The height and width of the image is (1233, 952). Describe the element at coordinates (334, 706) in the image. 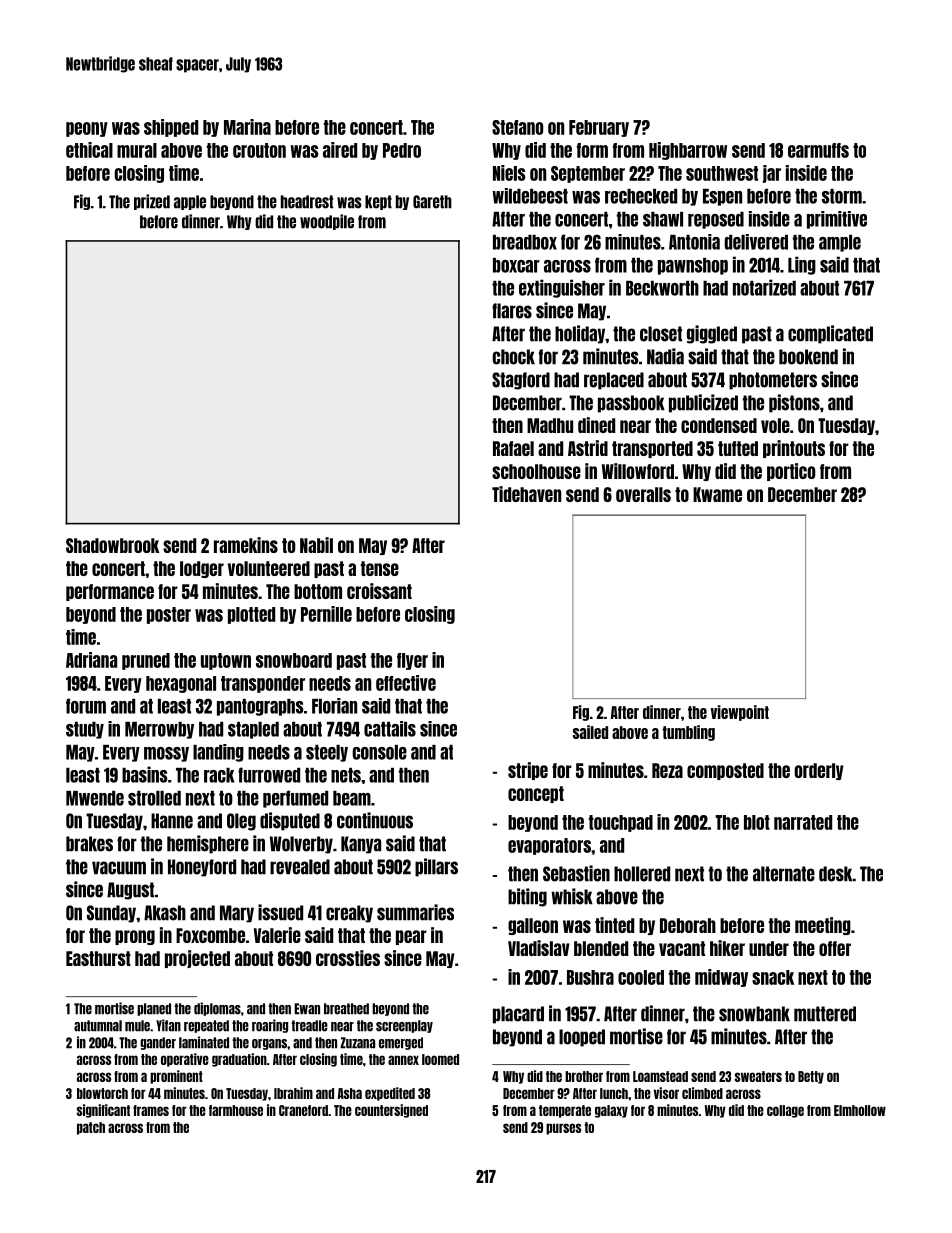

I see `Florian` at that location.
